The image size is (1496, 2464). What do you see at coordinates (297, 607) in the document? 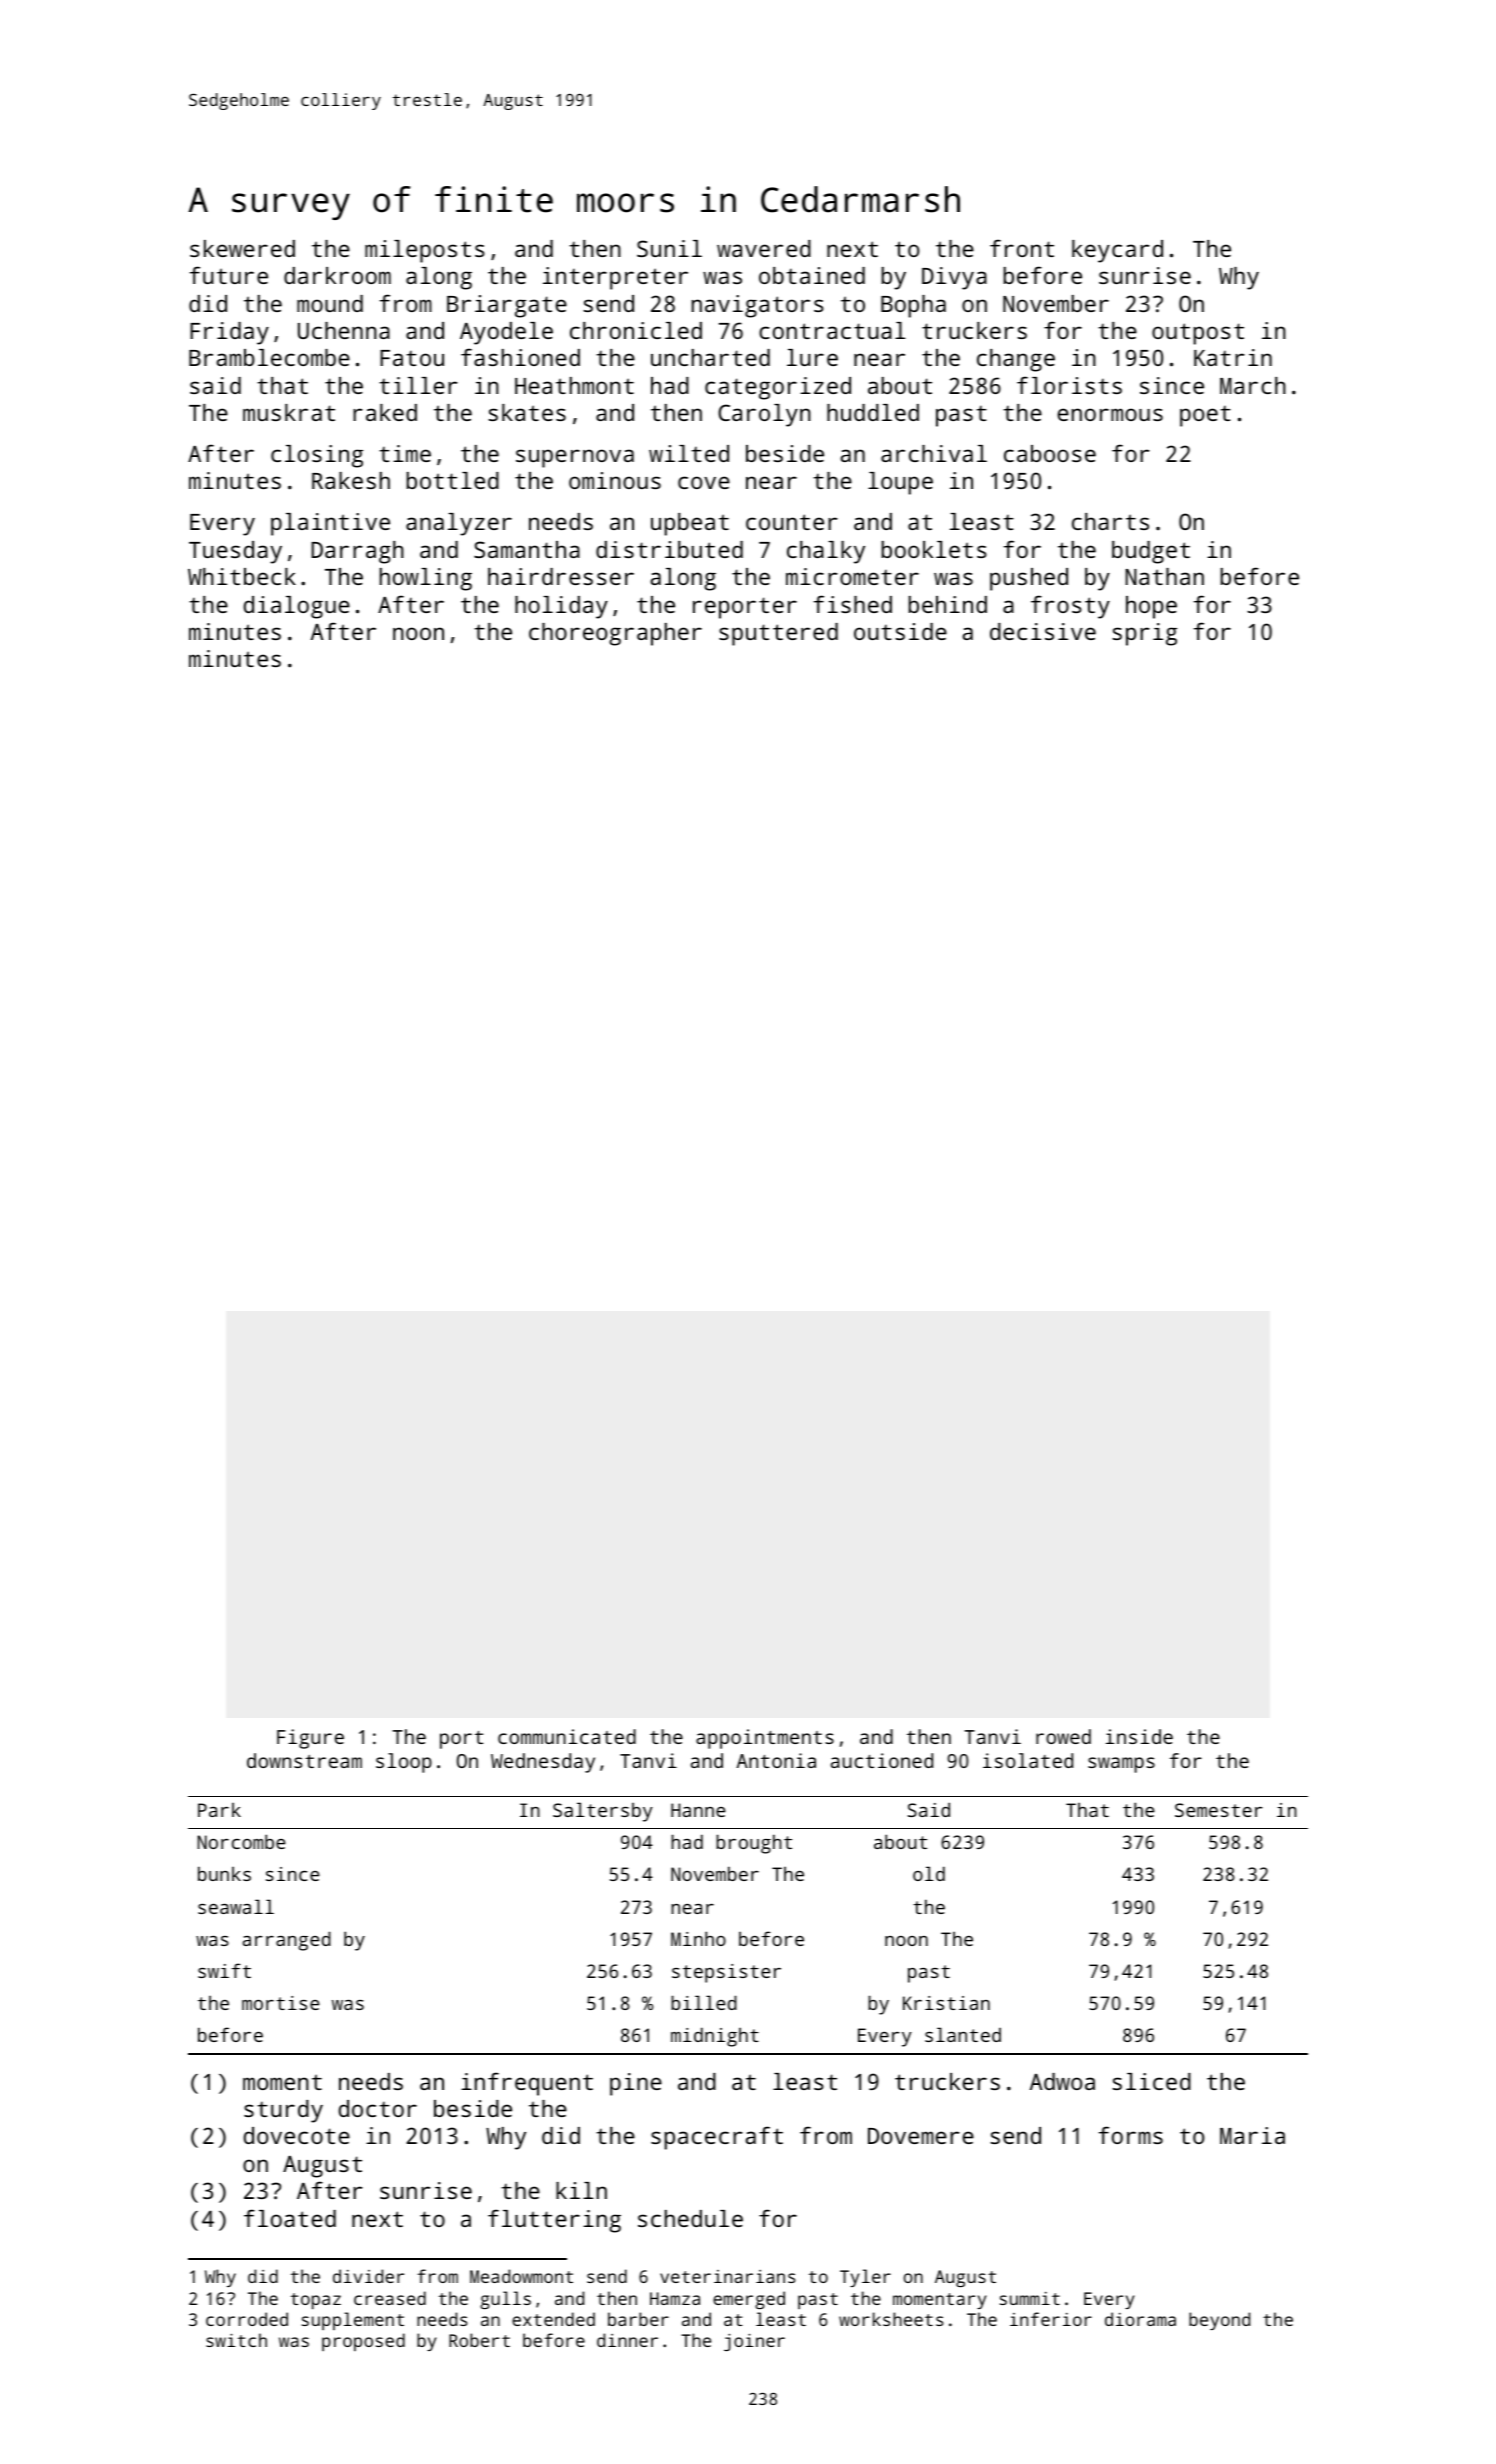
I see `dialogue` at bounding box center [297, 607].
